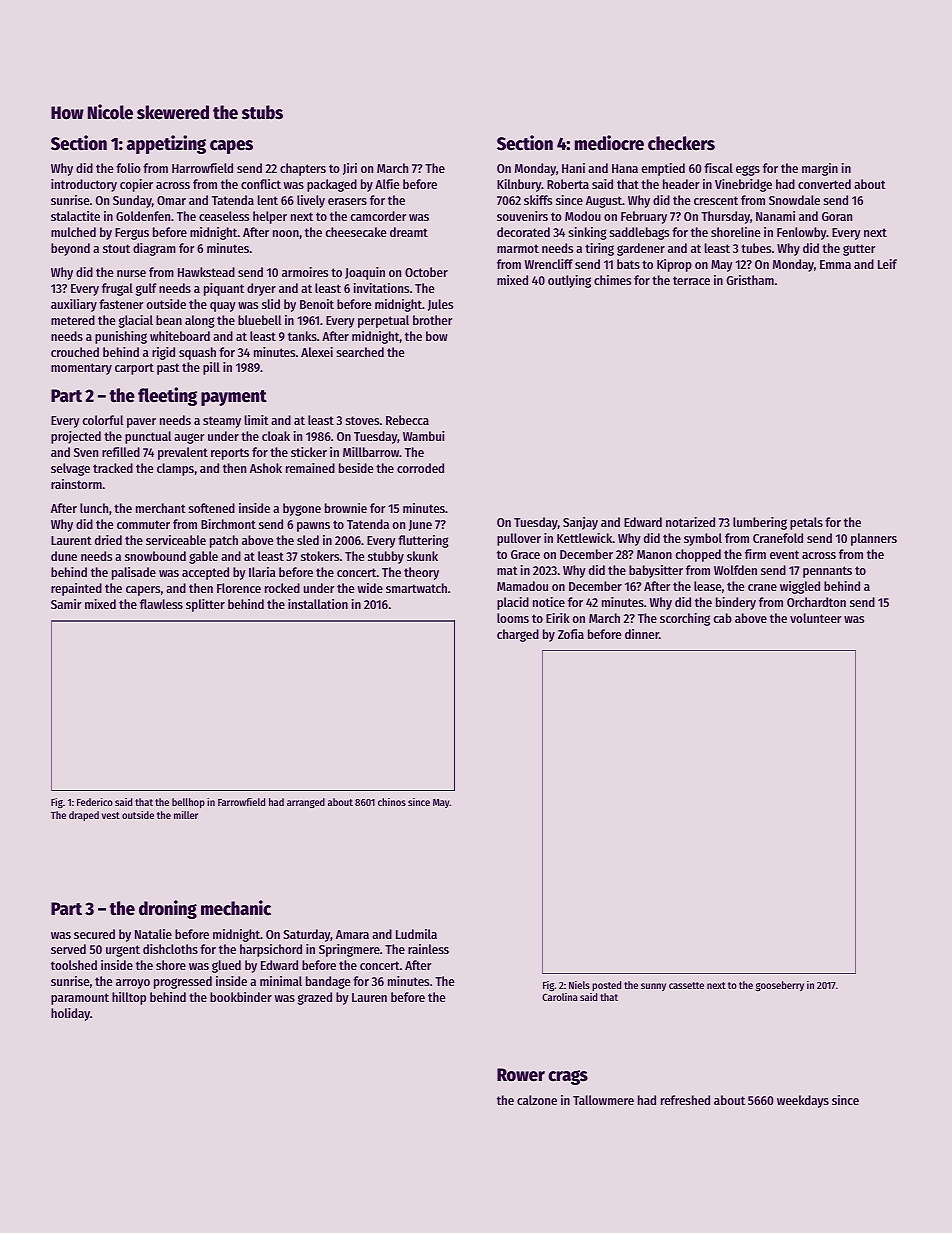  What do you see at coordinates (70, 469) in the image?
I see `selvage` at bounding box center [70, 469].
